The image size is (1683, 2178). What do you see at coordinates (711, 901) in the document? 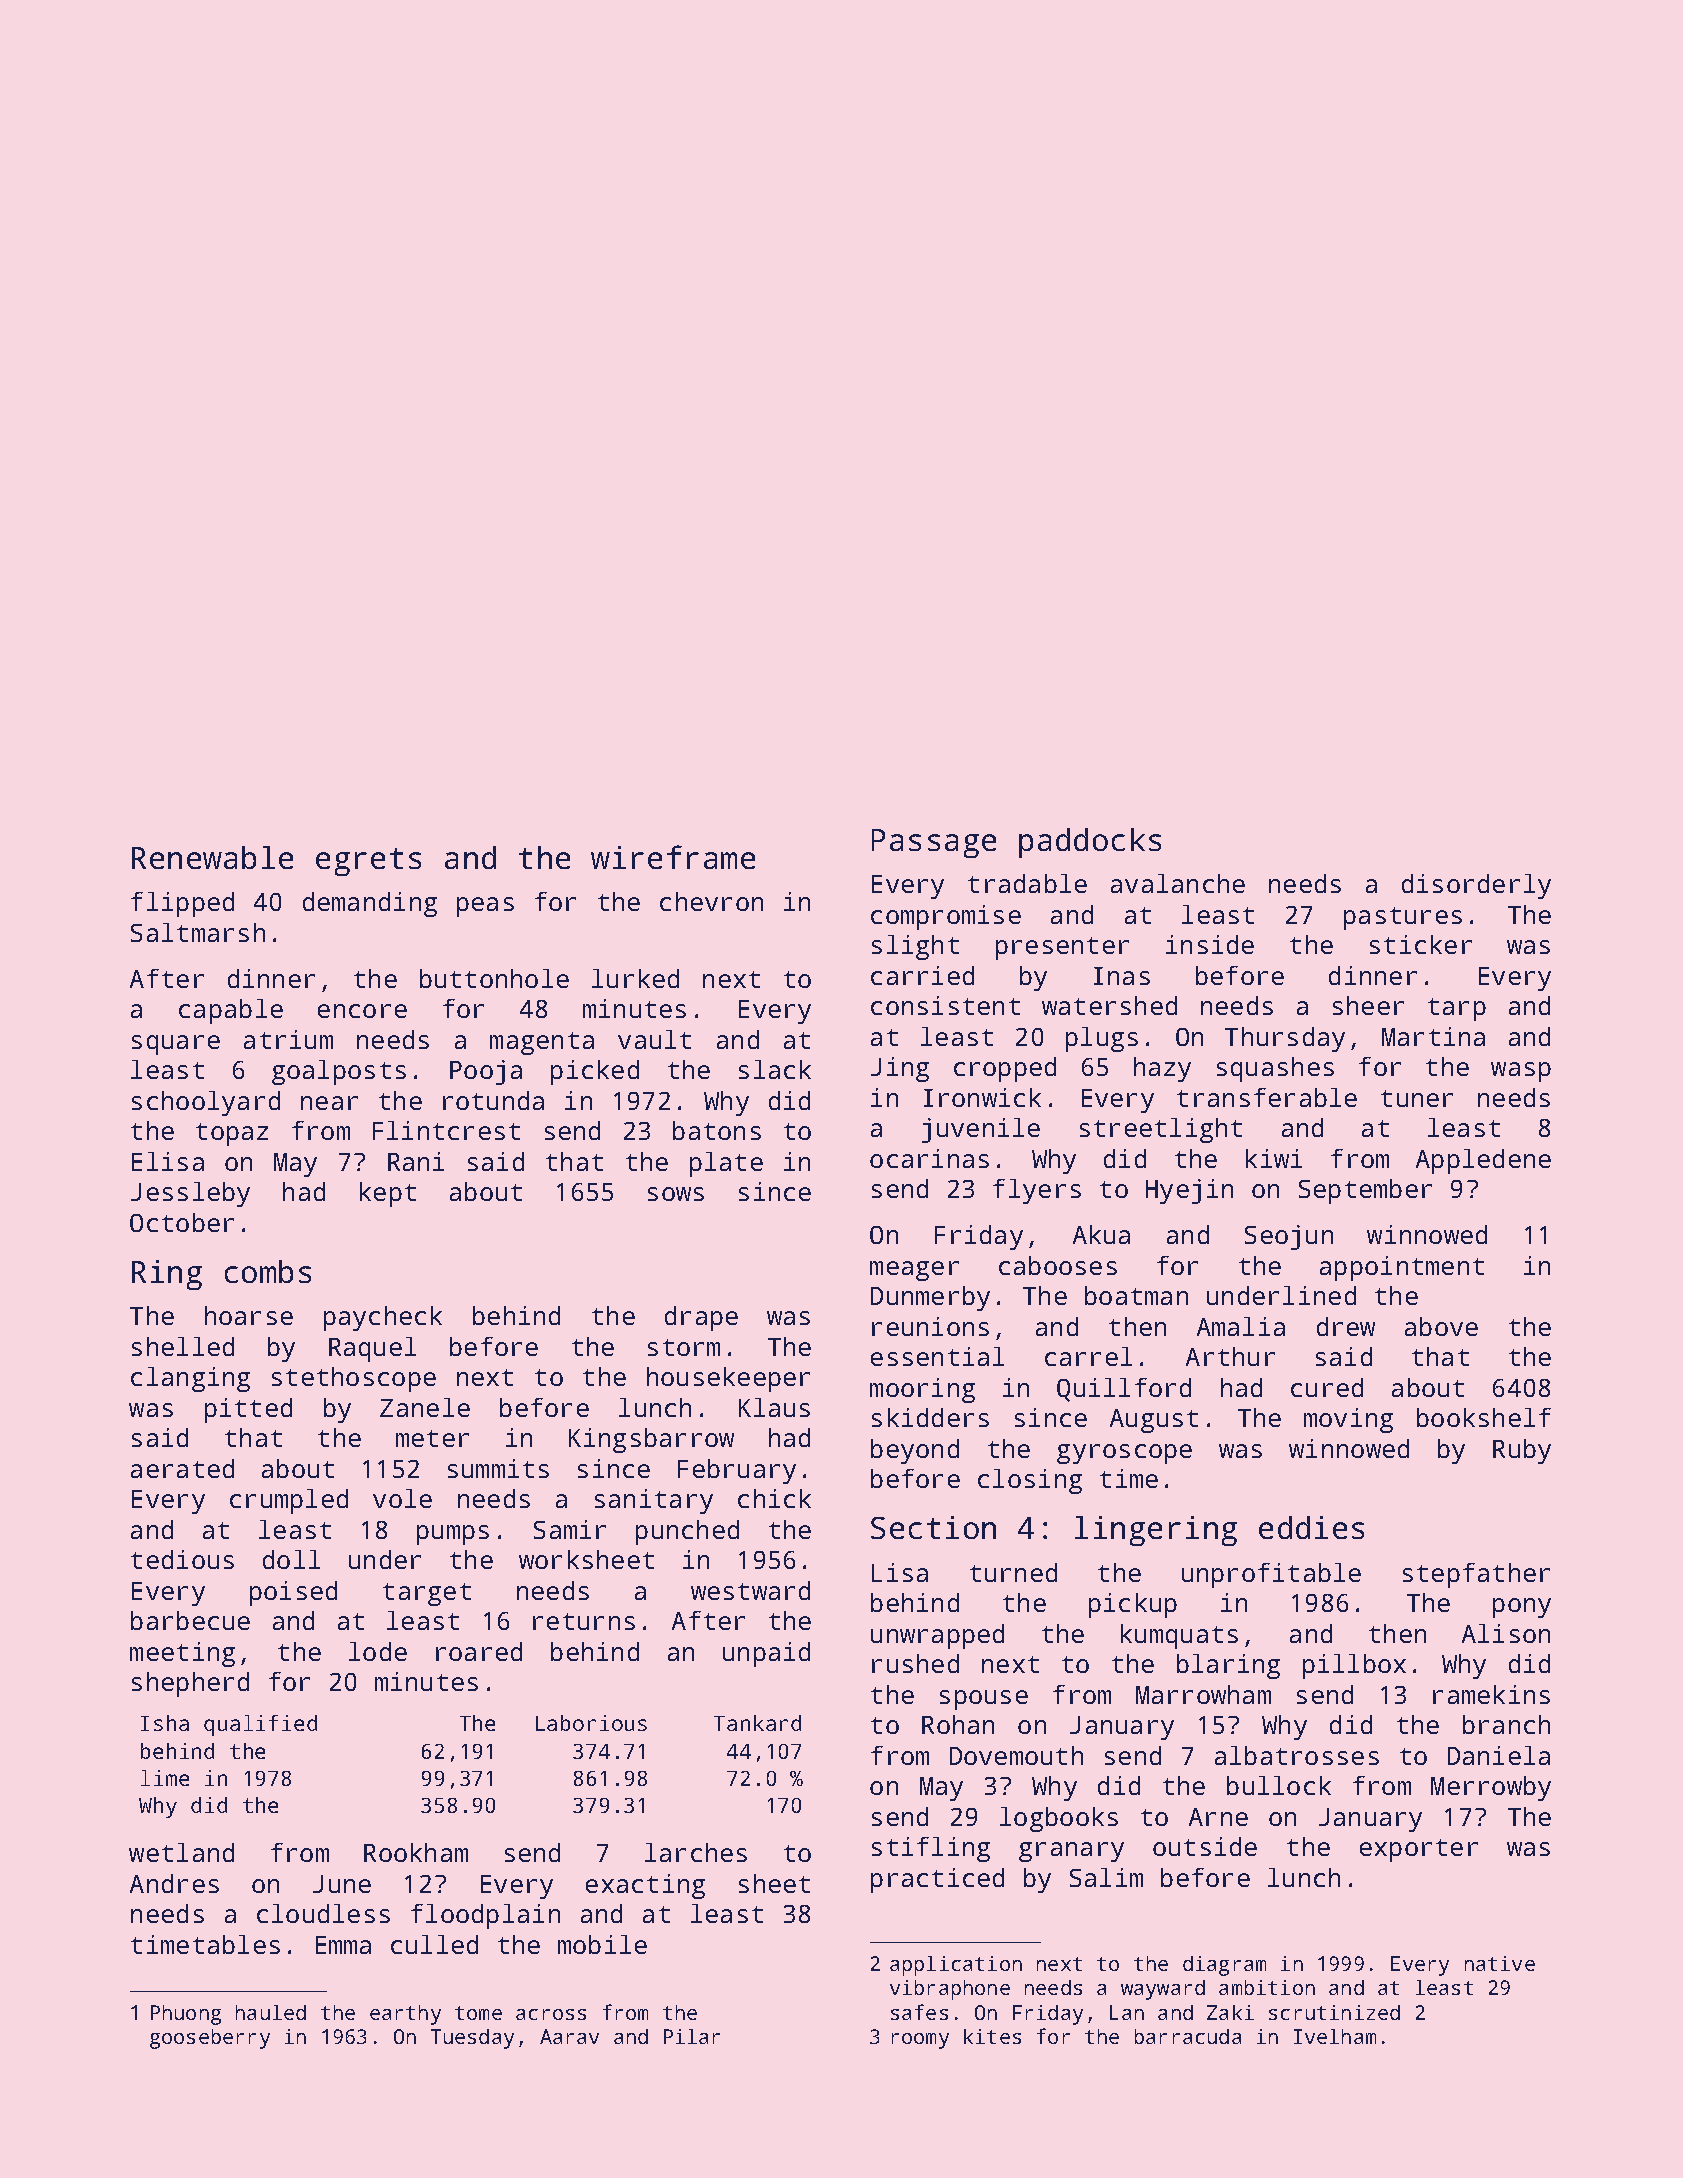
I see `chevron` at bounding box center [711, 901].
